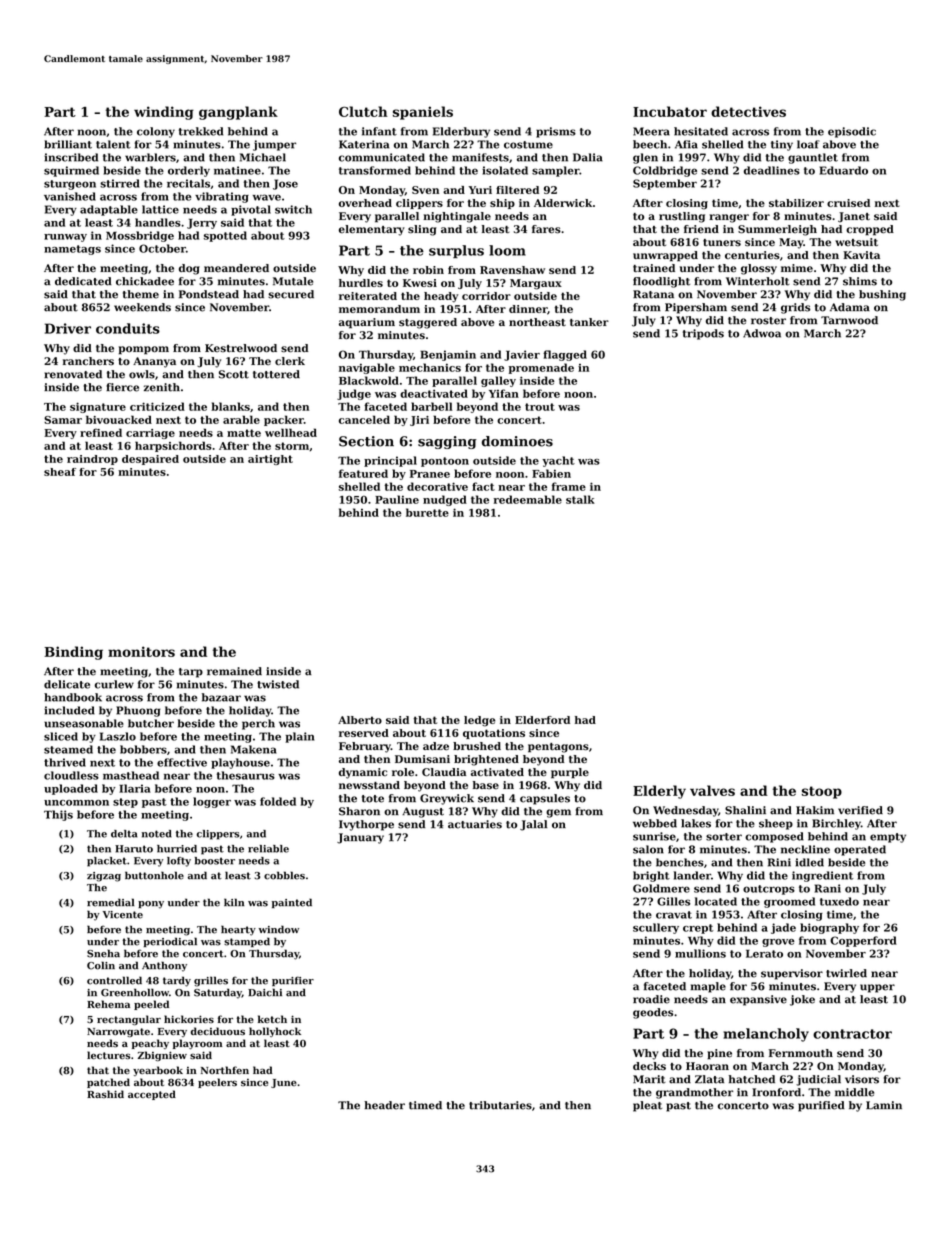  What do you see at coordinates (852, 132) in the screenshot?
I see `episodic` at bounding box center [852, 132].
